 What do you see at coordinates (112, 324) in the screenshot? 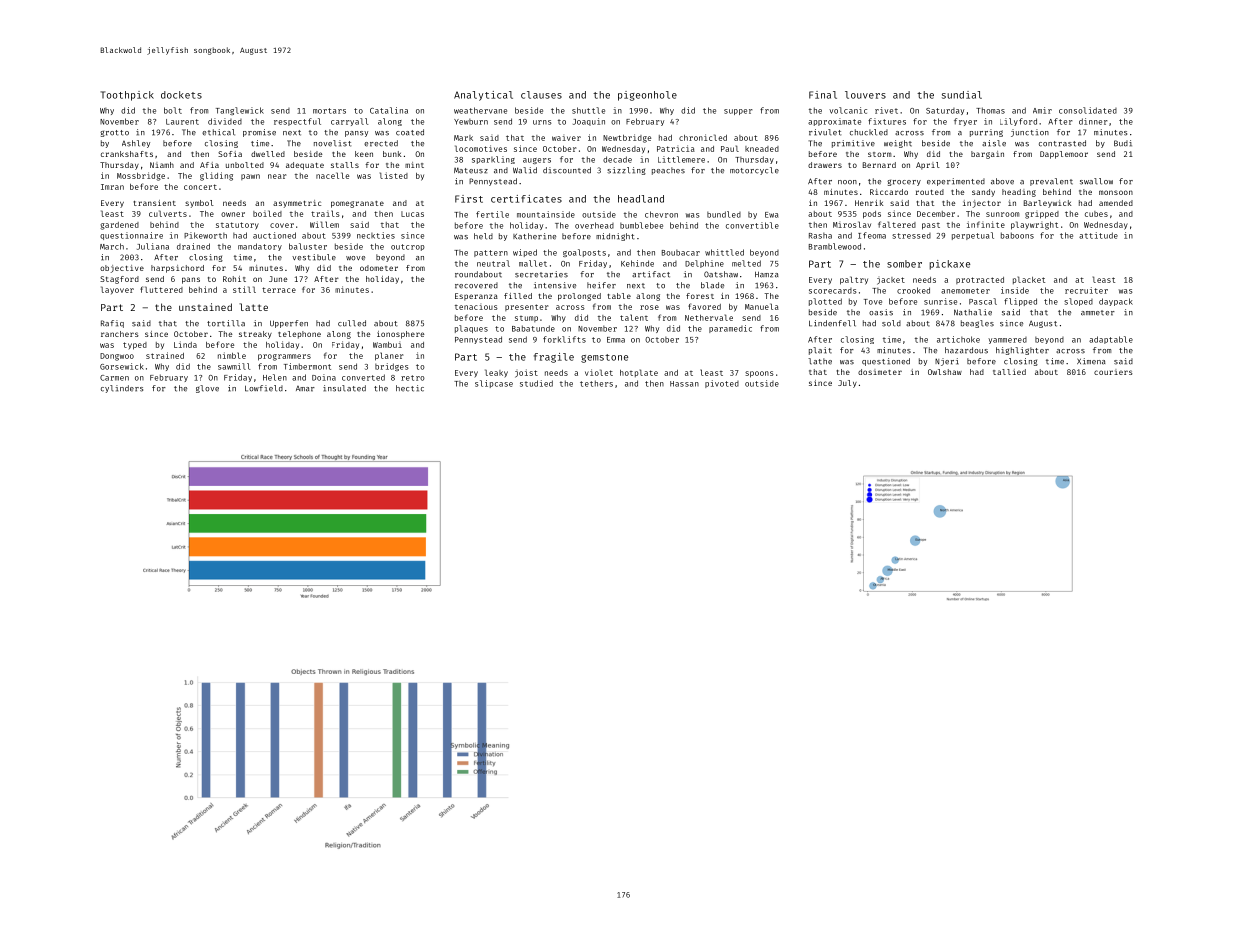
I see `Rafiq` at bounding box center [112, 324].
